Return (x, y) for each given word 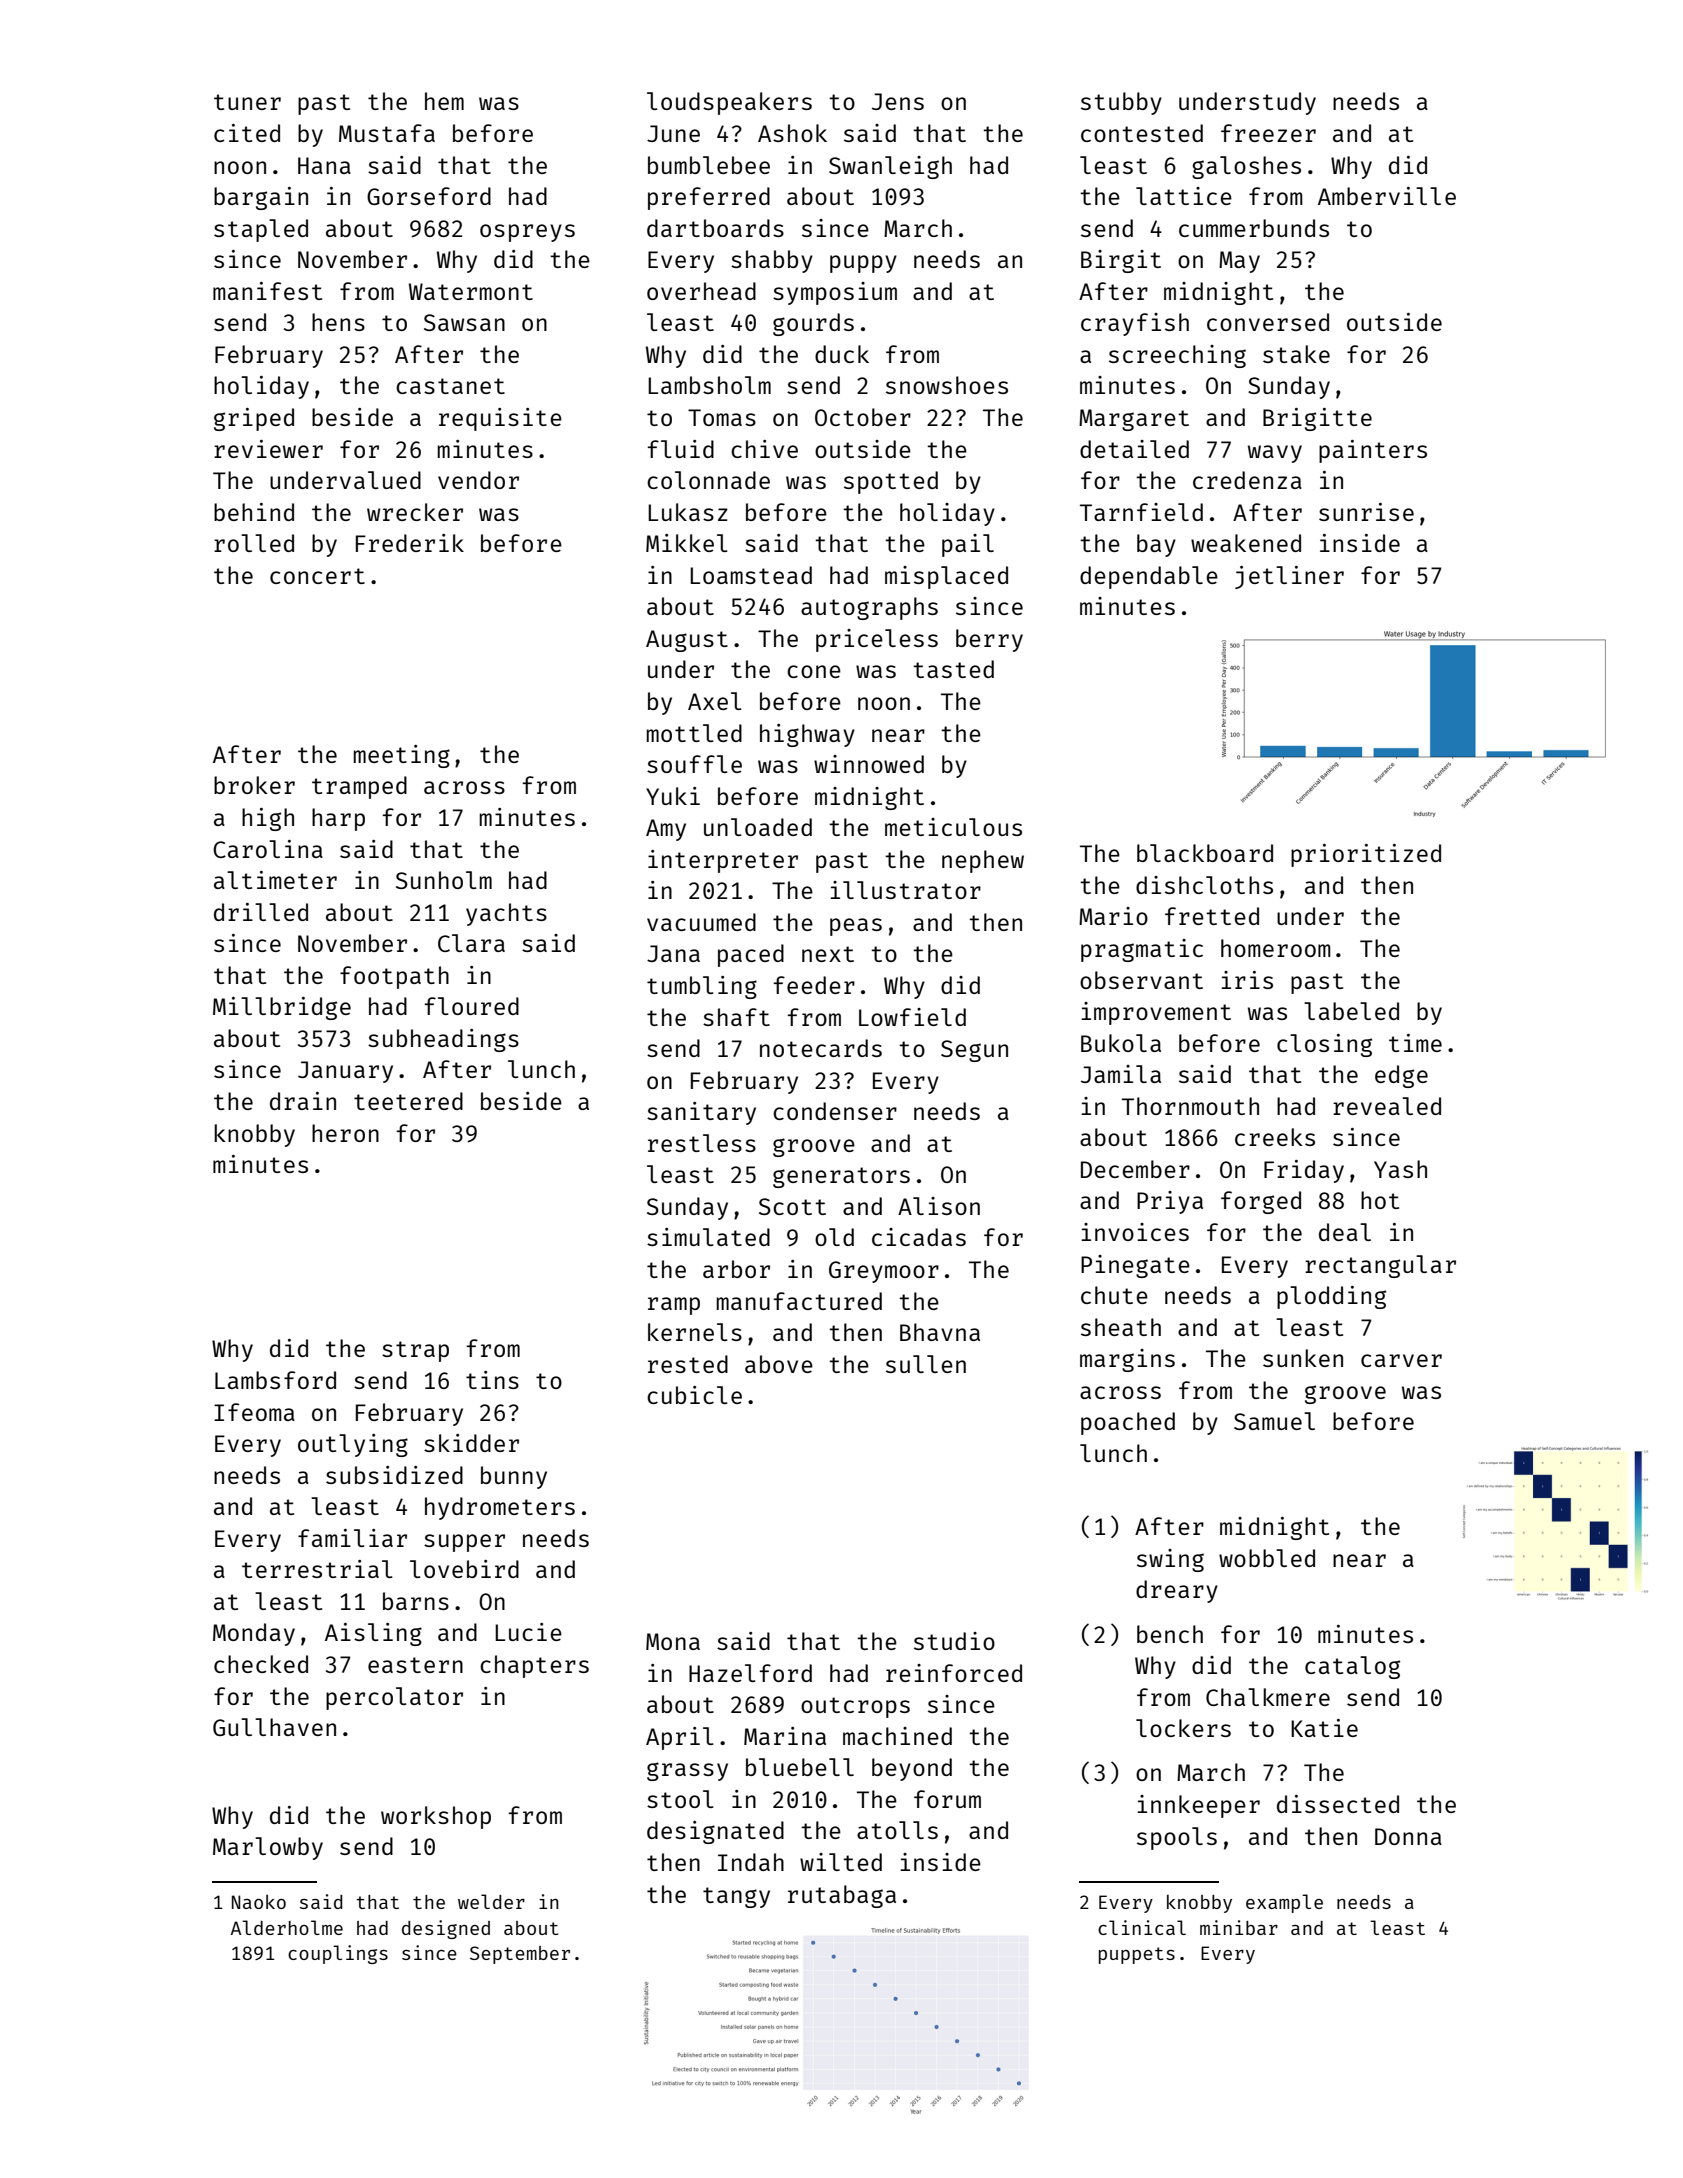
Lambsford (275, 1380)
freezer (1268, 133)
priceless (877, 640)
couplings (338, 1954)
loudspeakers (729, 103)
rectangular (1380, 1266)
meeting (402, 756)
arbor (736, 1269)
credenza (1247, 480)
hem (444, 101)
